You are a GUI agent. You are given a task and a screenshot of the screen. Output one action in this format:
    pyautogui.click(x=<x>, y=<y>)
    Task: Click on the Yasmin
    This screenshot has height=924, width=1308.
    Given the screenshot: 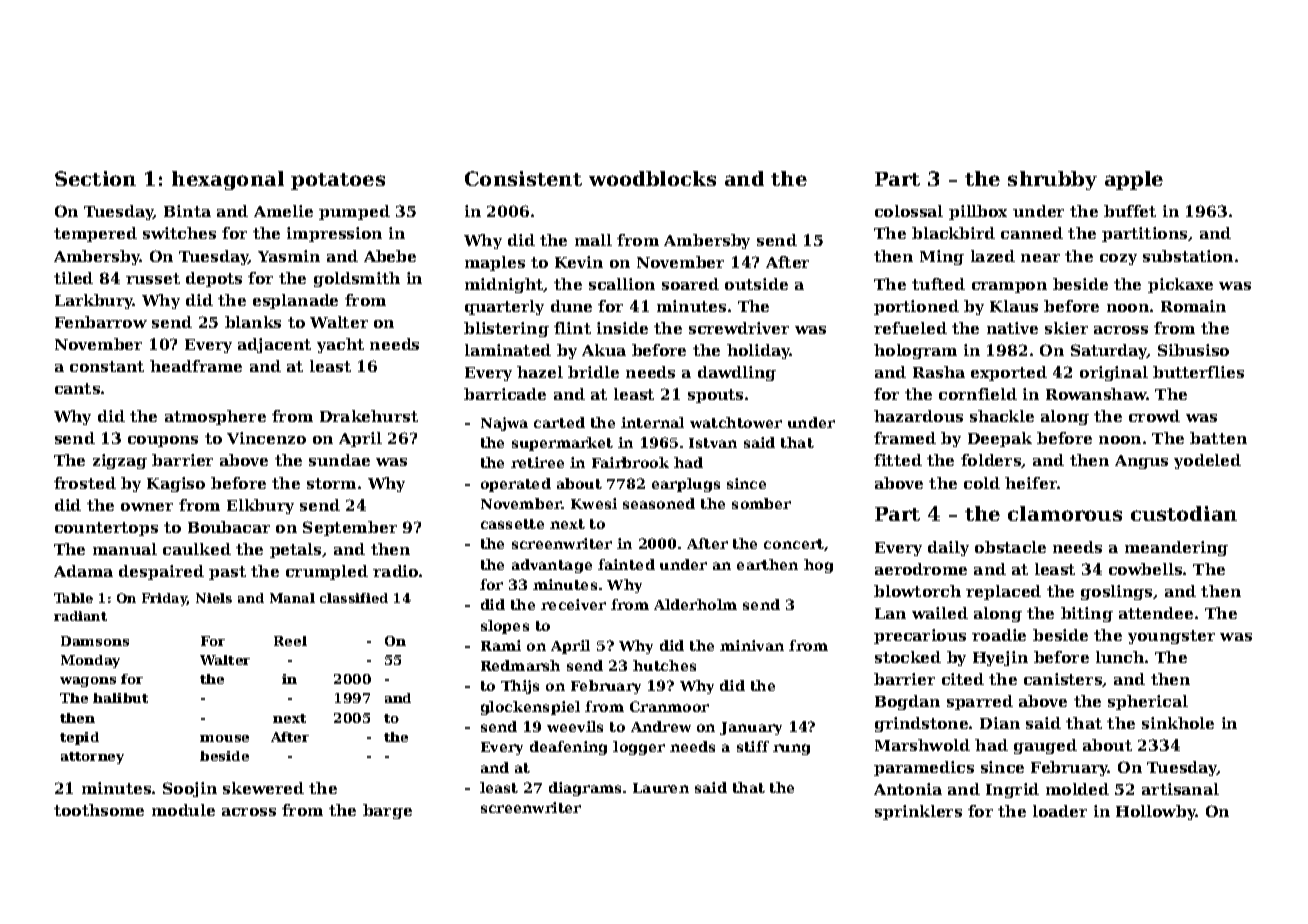 What is the action you would take?
    pyautogui.click(x=289, y=256)
